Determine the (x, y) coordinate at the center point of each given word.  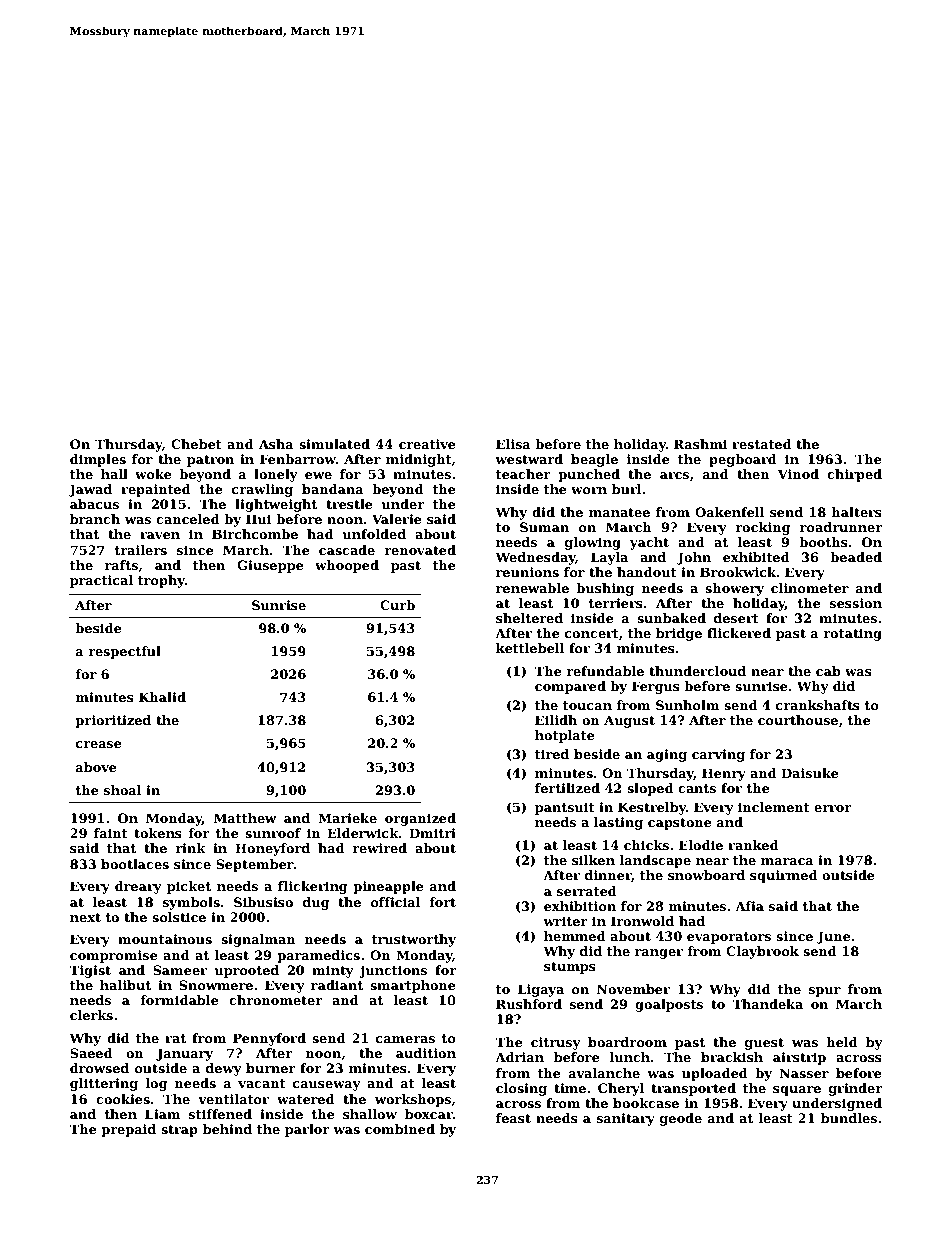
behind (227, 1129)
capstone (680, 824)
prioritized (113, 721)
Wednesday (535, 558)
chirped (854, 475)
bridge (679, 634)
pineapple (388, 887)
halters (856, 512)
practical (101, 581)
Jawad (90, 490)
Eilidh (556, 720)
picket (189, 887)
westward (529, 459)
